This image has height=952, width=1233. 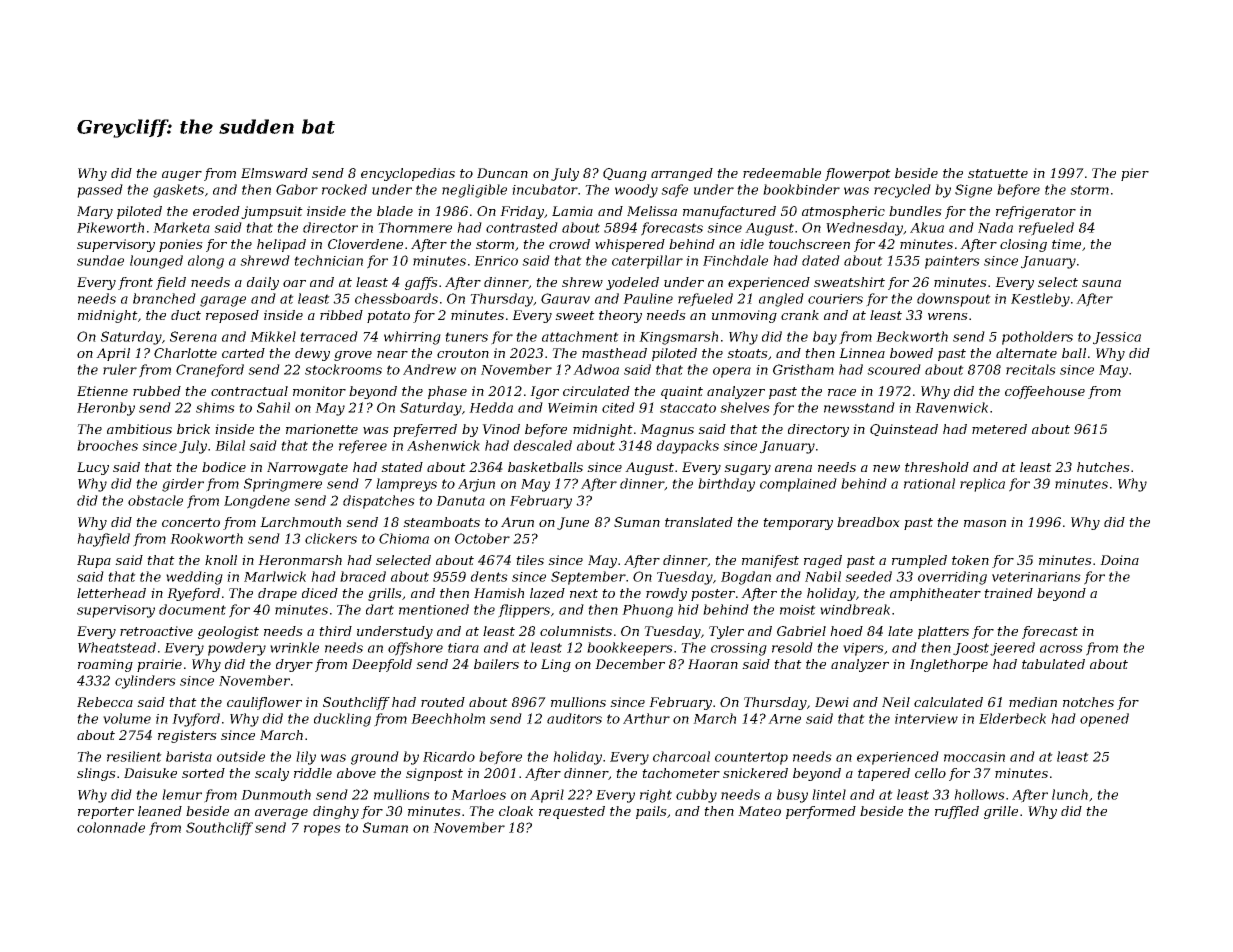 I want to click on Mateo, so click(x=759, y=811).
